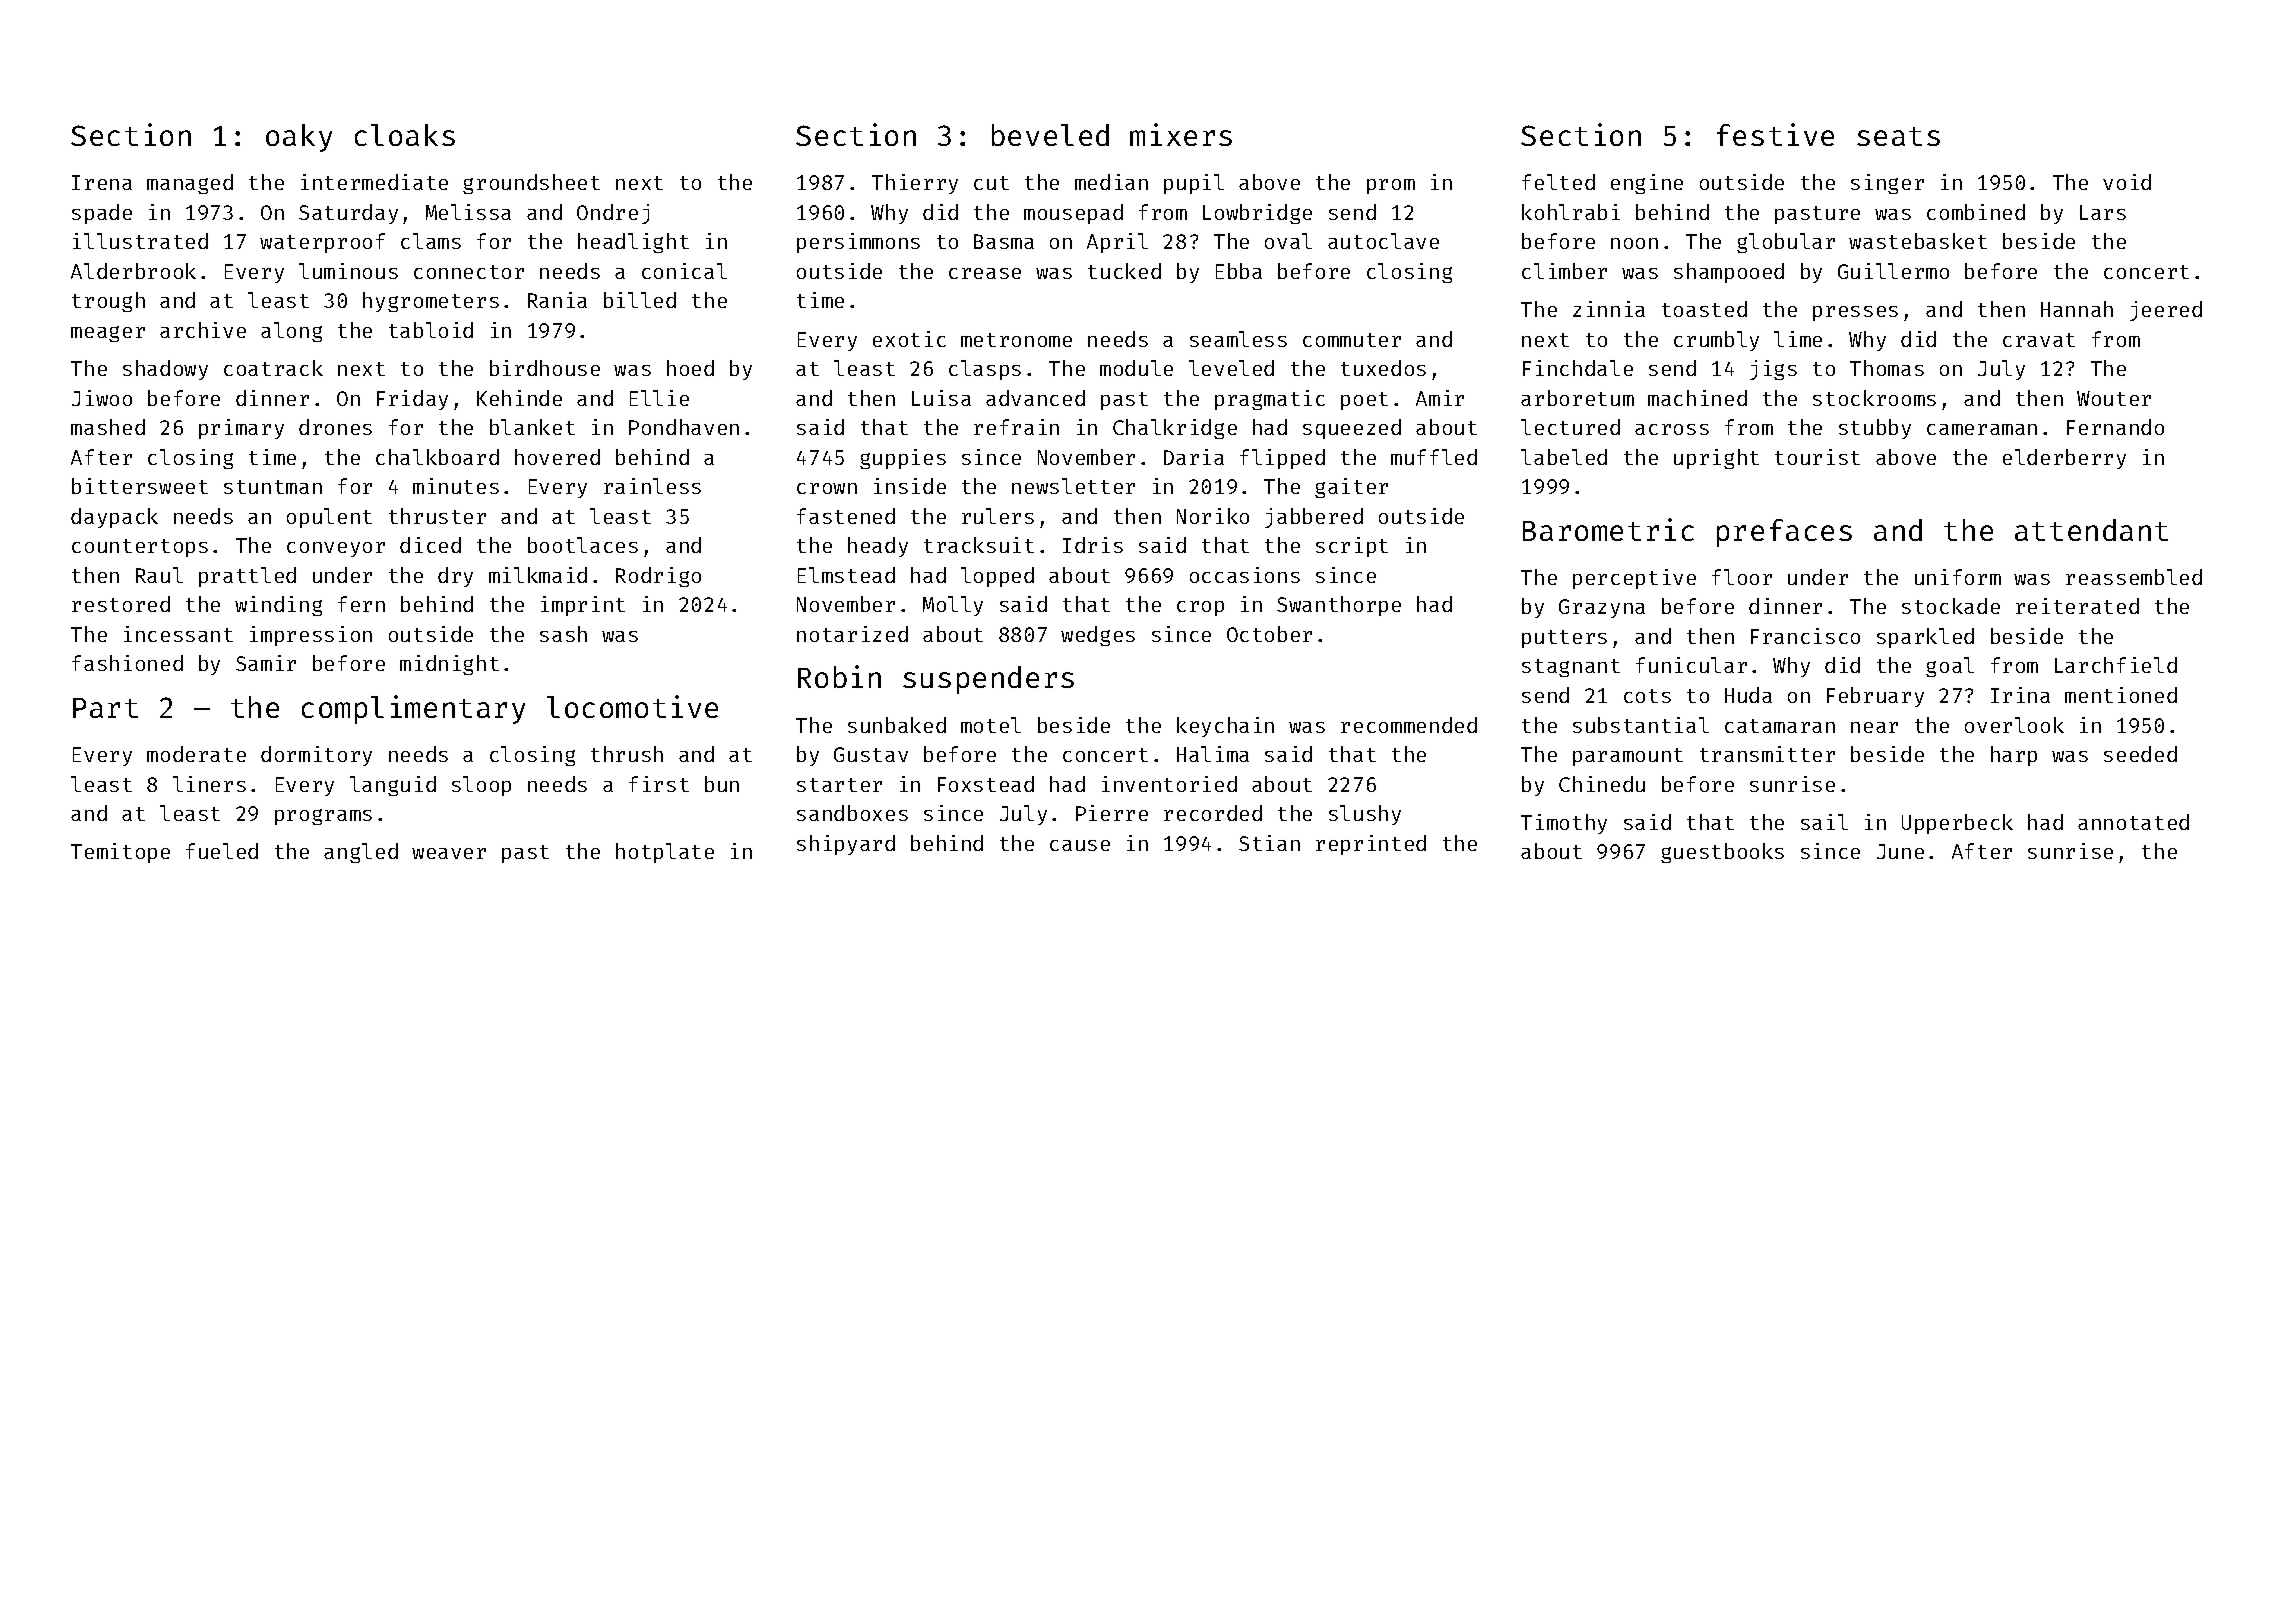 The width and height of the screenshot is (2282, 1614). I want to click on attendant, so click(2091, 530).
